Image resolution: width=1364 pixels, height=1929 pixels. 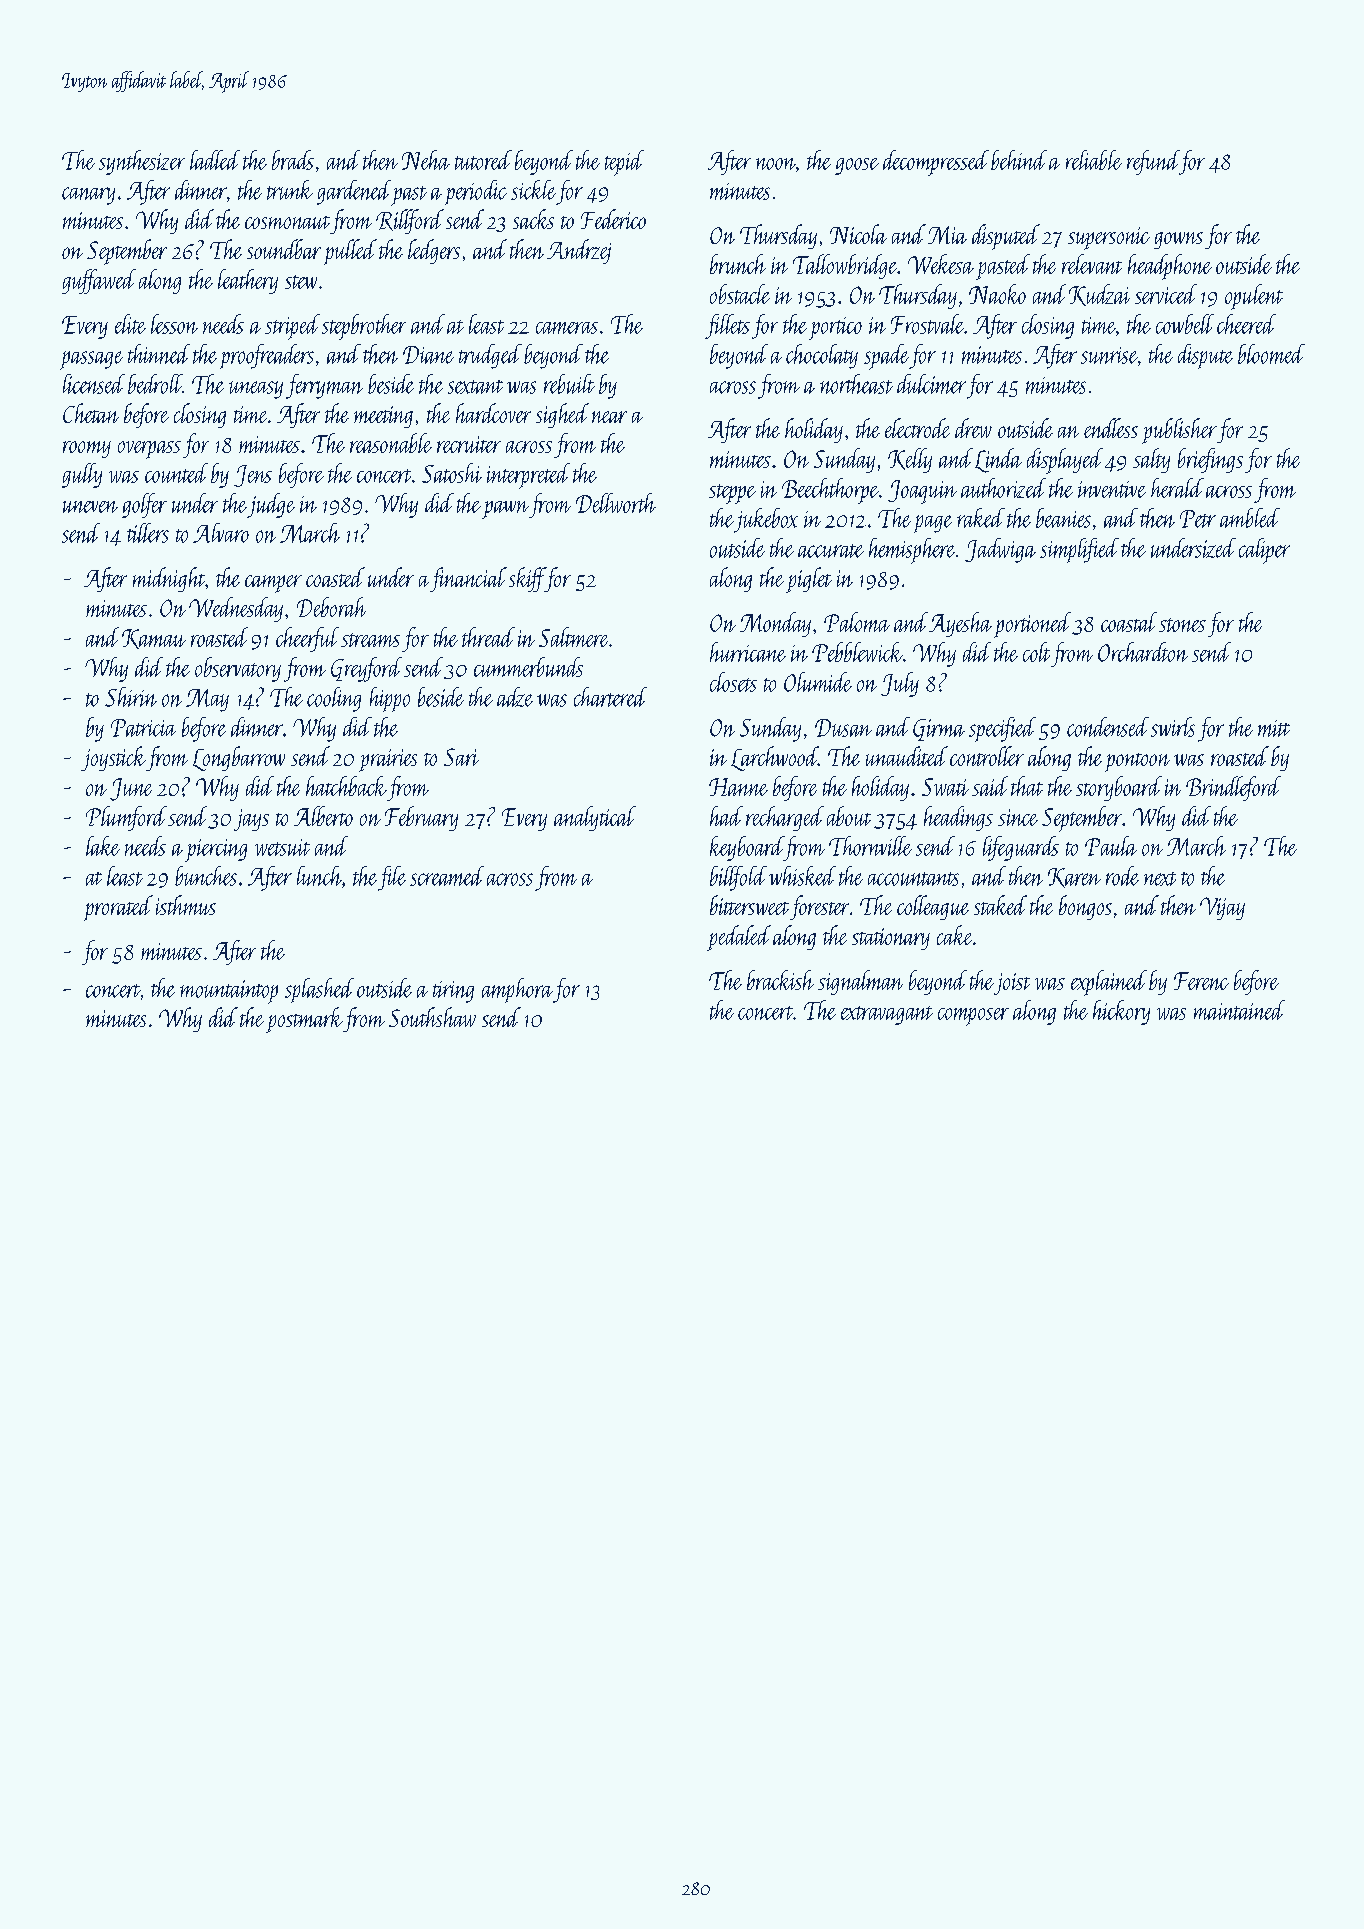 What do you see at coordinates (1153, 162) in the page?
I see `refund` at bounding box center [1153, 162].
